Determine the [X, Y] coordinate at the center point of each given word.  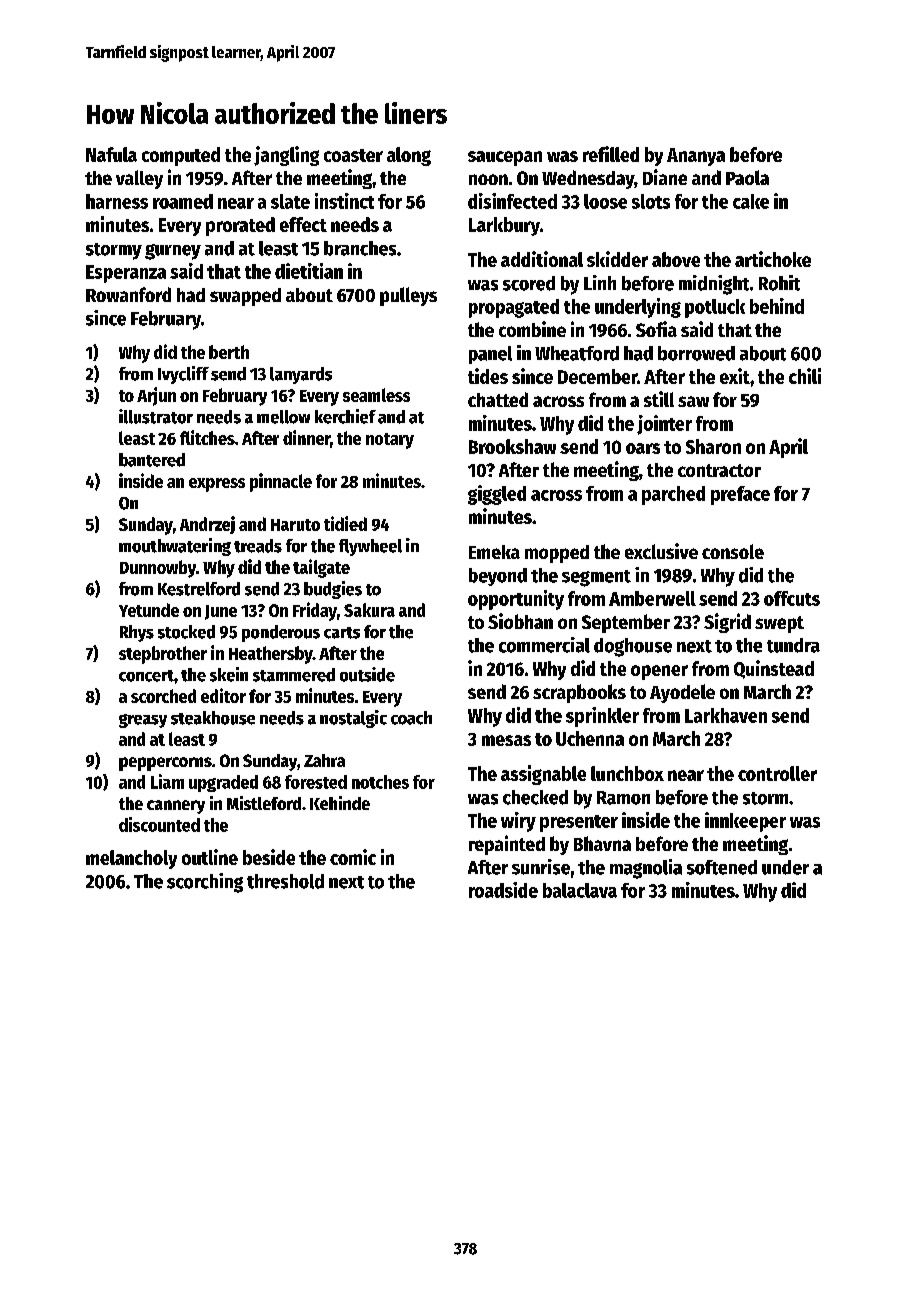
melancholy [131, 859]
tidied [345, 523]
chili [805, 376]
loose [605, 201]
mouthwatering [175, 547]
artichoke [773, 259]
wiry [518, 822]
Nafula [111, 154]
